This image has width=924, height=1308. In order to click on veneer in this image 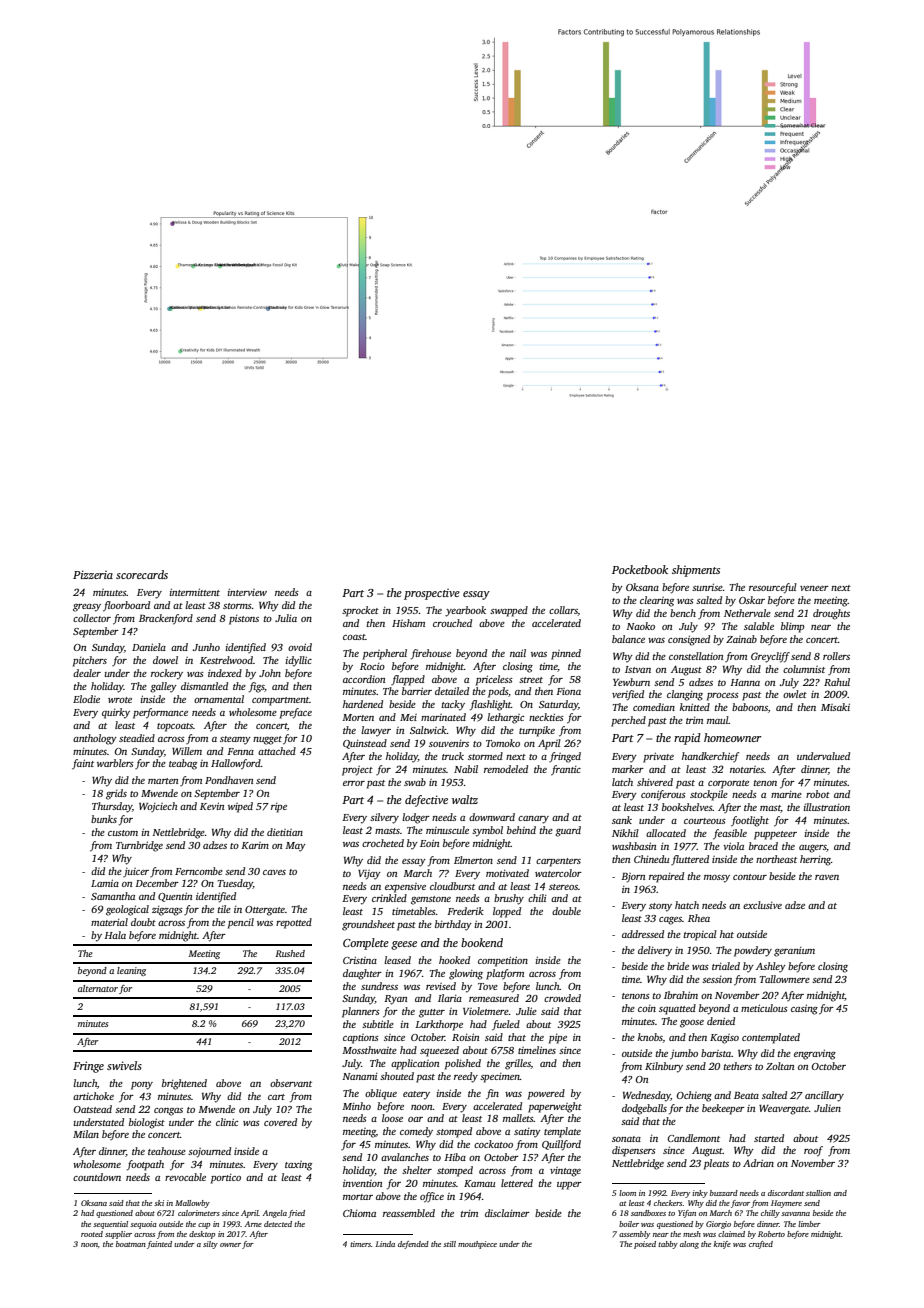, I will do `click(814, 588)`.
